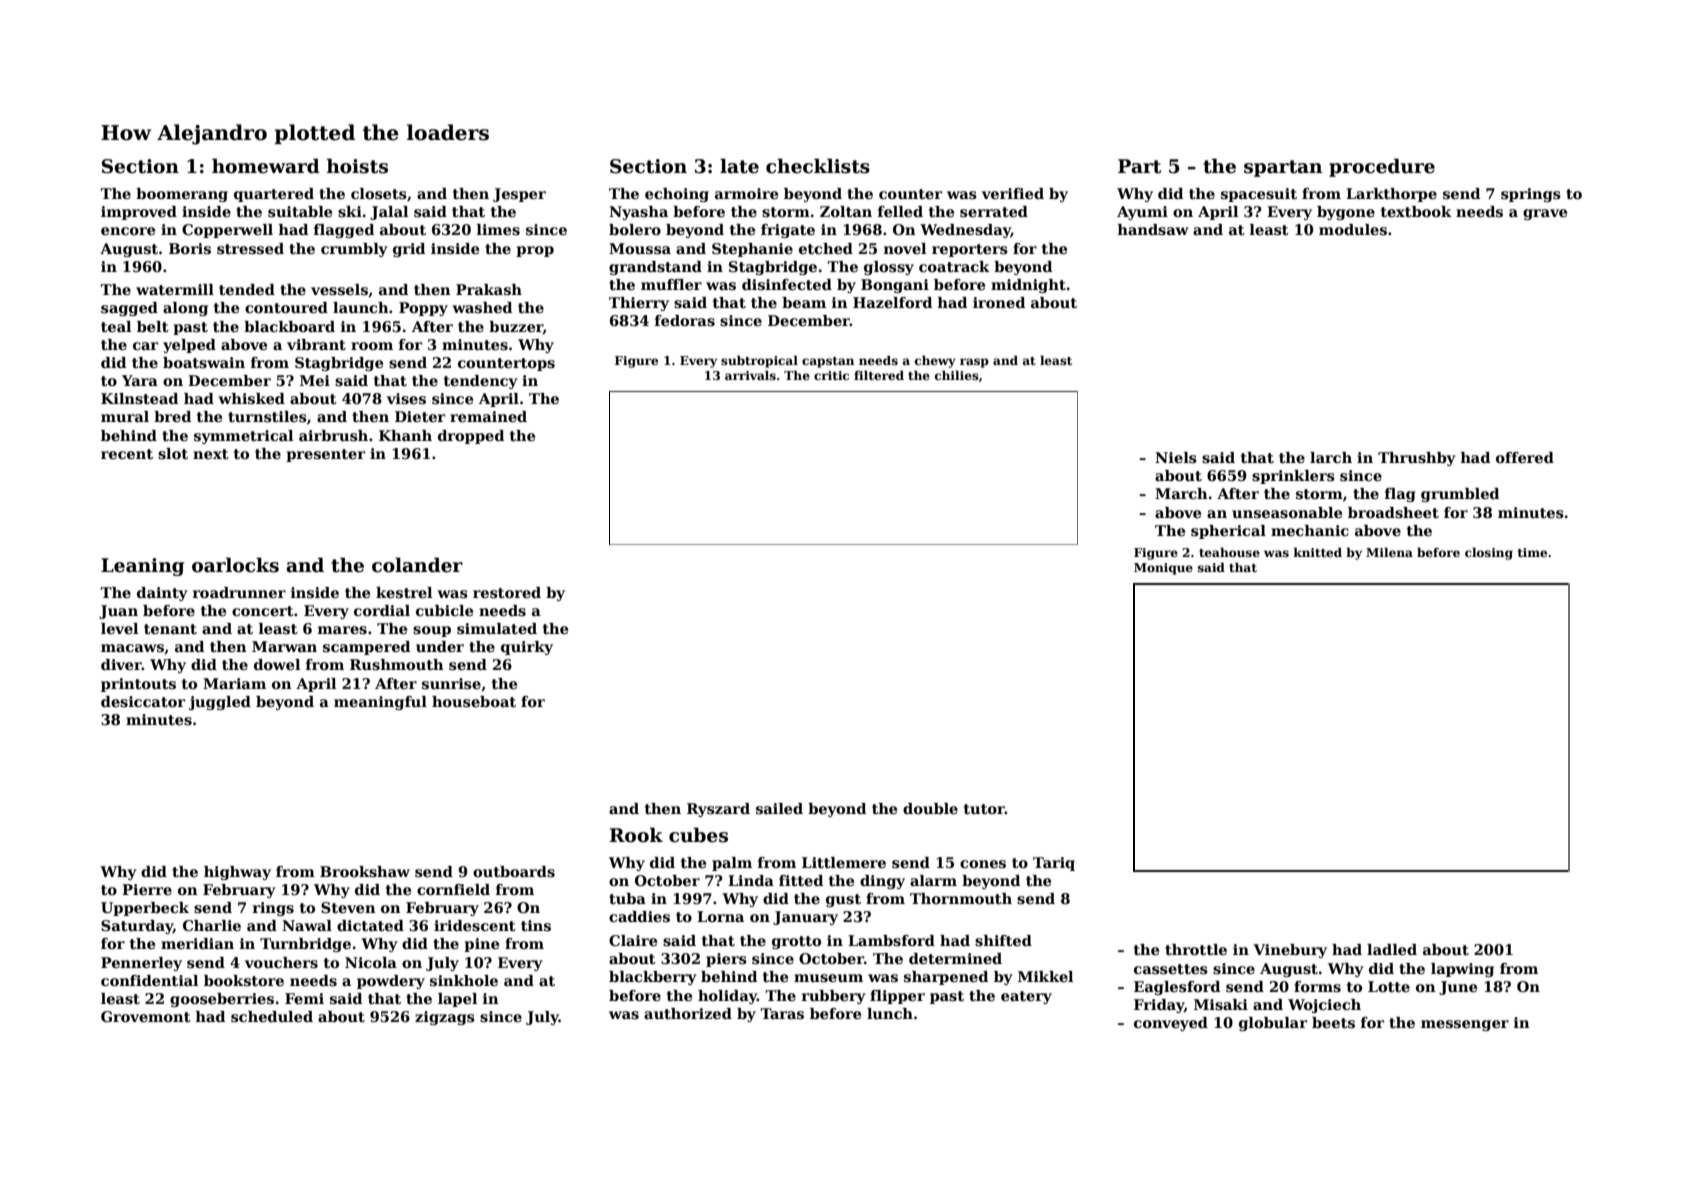 The image size is (1687, 1193). Describe the element at coordinates (818, 166) in the screenshot. I see `checklists` at that location.
